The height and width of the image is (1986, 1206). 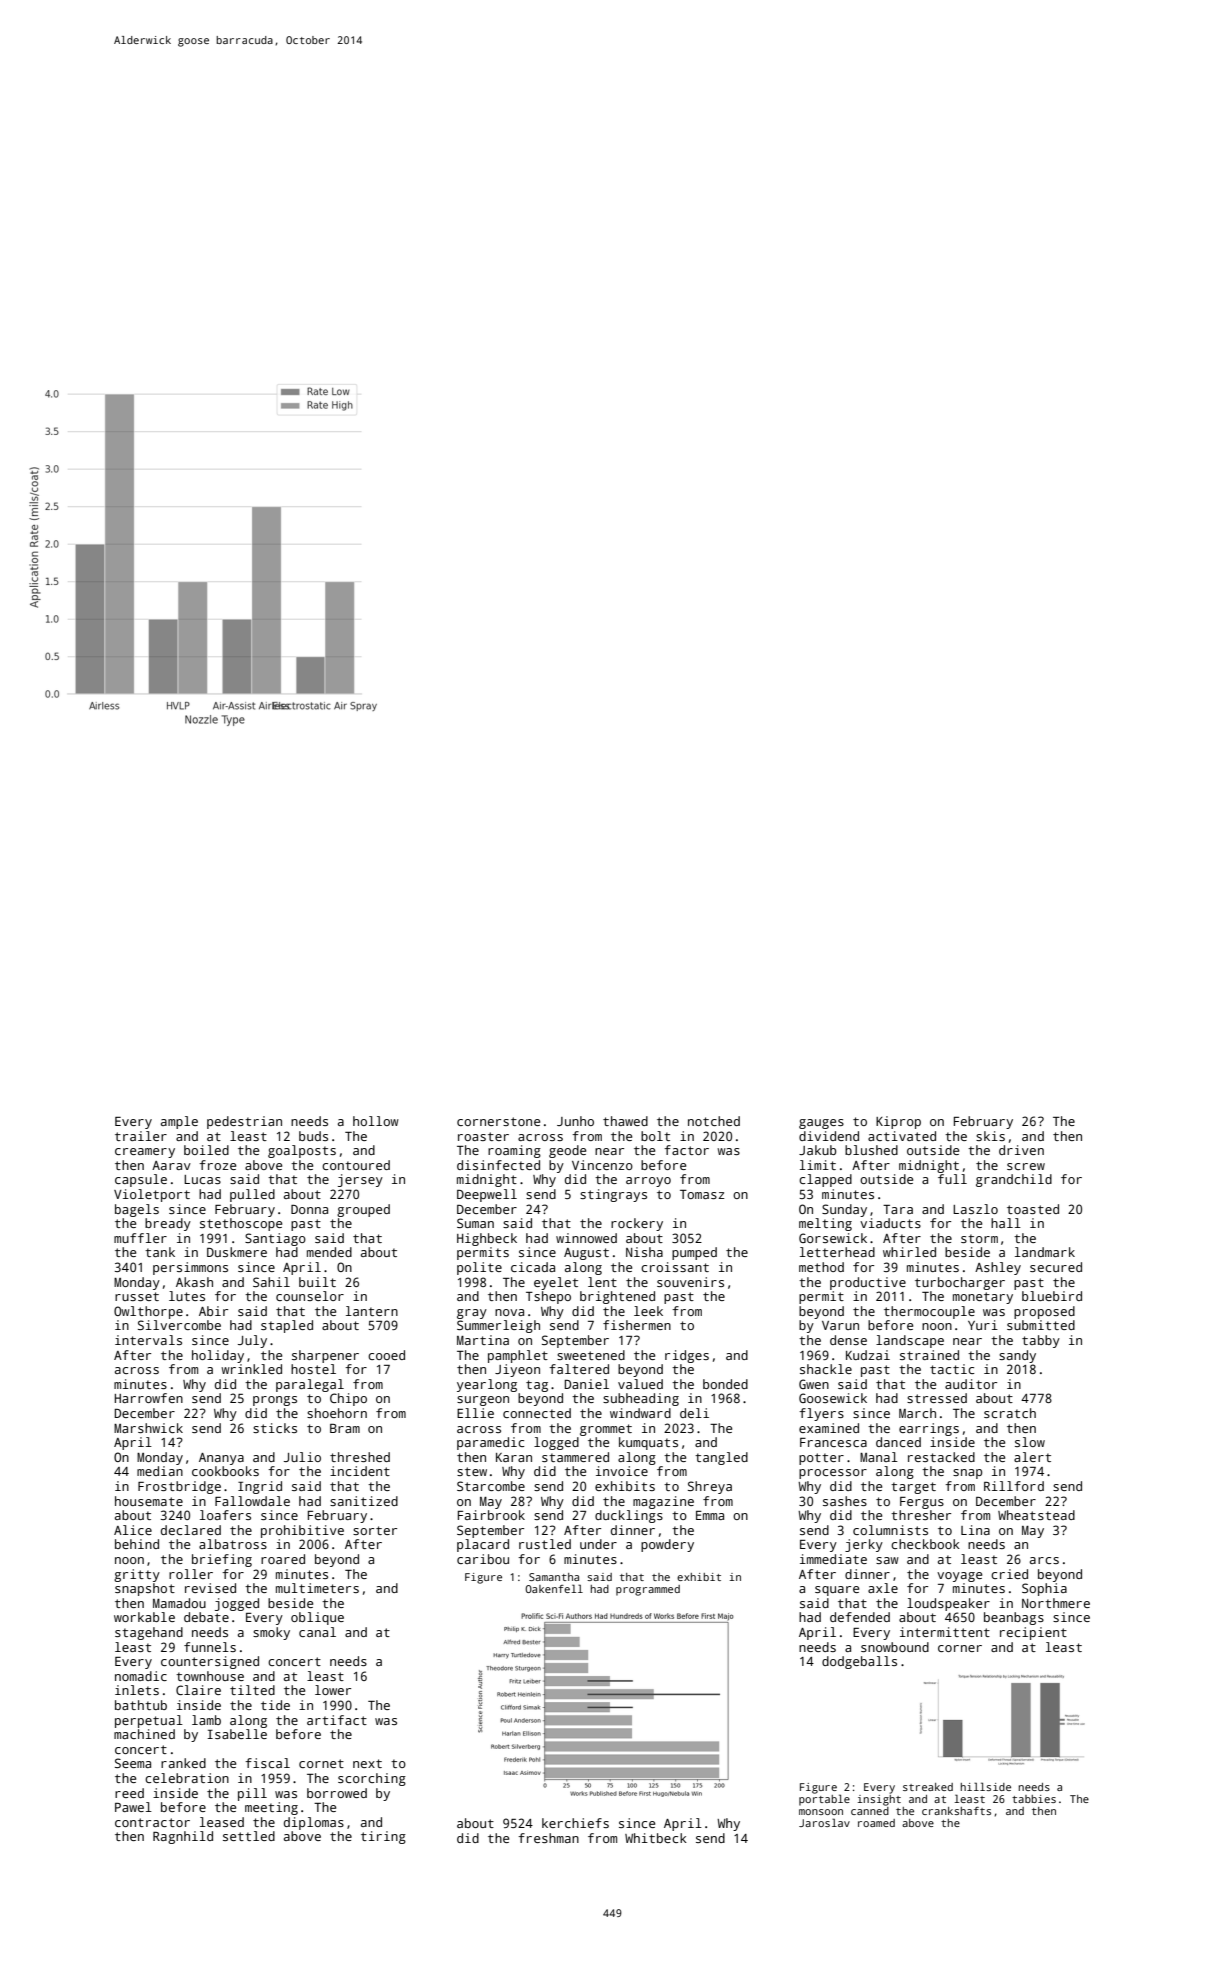 What do you see at coordinates (317, 1632) in the image?
I see `canal` at bounding box center [317, 1632].
